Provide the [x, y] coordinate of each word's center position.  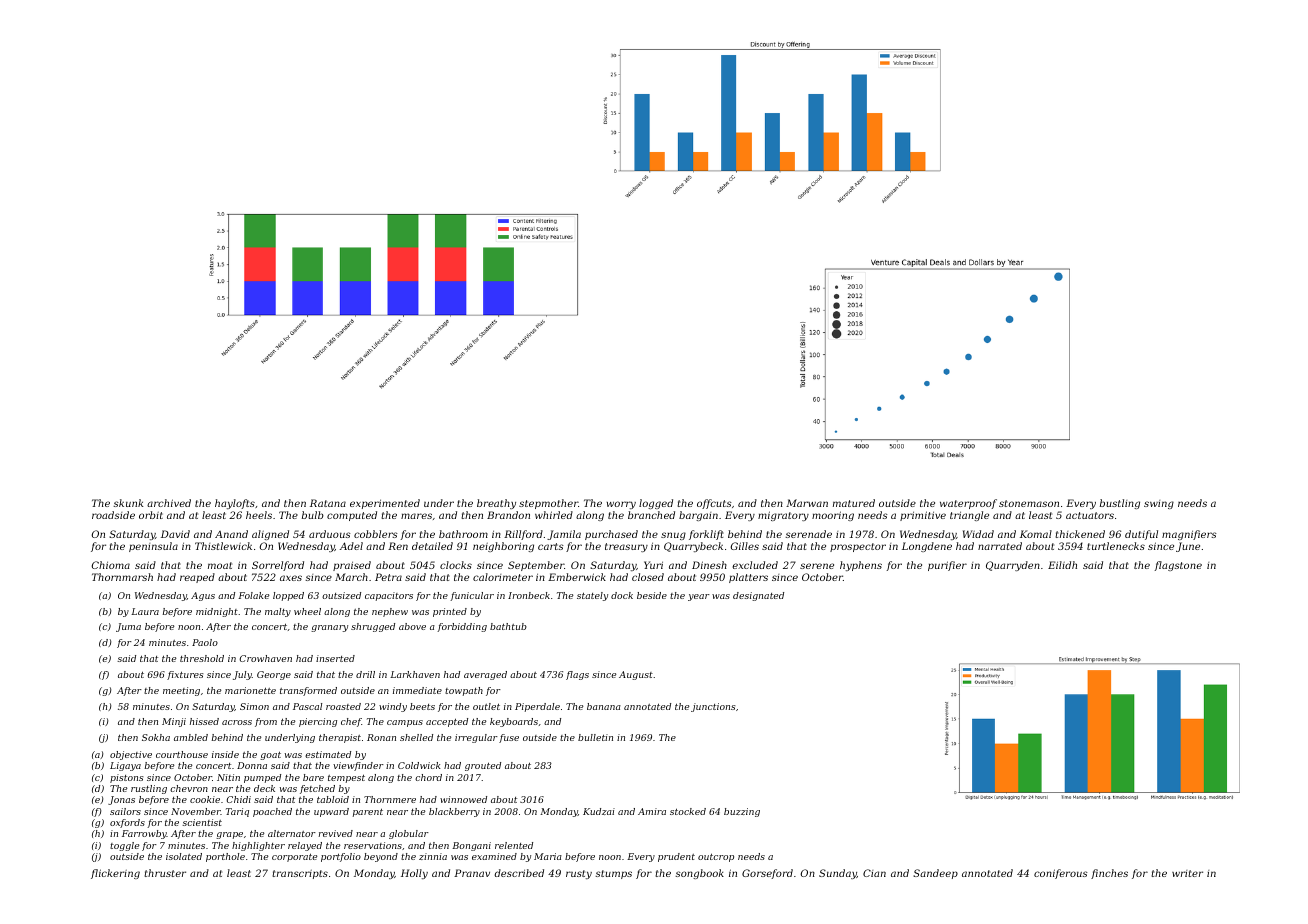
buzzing [742, 812]
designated [758, 596]
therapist [340, 738]
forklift [706, 535]
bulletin [595, 737]
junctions [713, 707]
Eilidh [1062, 565]
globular [409, 834]
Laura [145, 611]
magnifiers [1189, 535]
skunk [128, 503]
